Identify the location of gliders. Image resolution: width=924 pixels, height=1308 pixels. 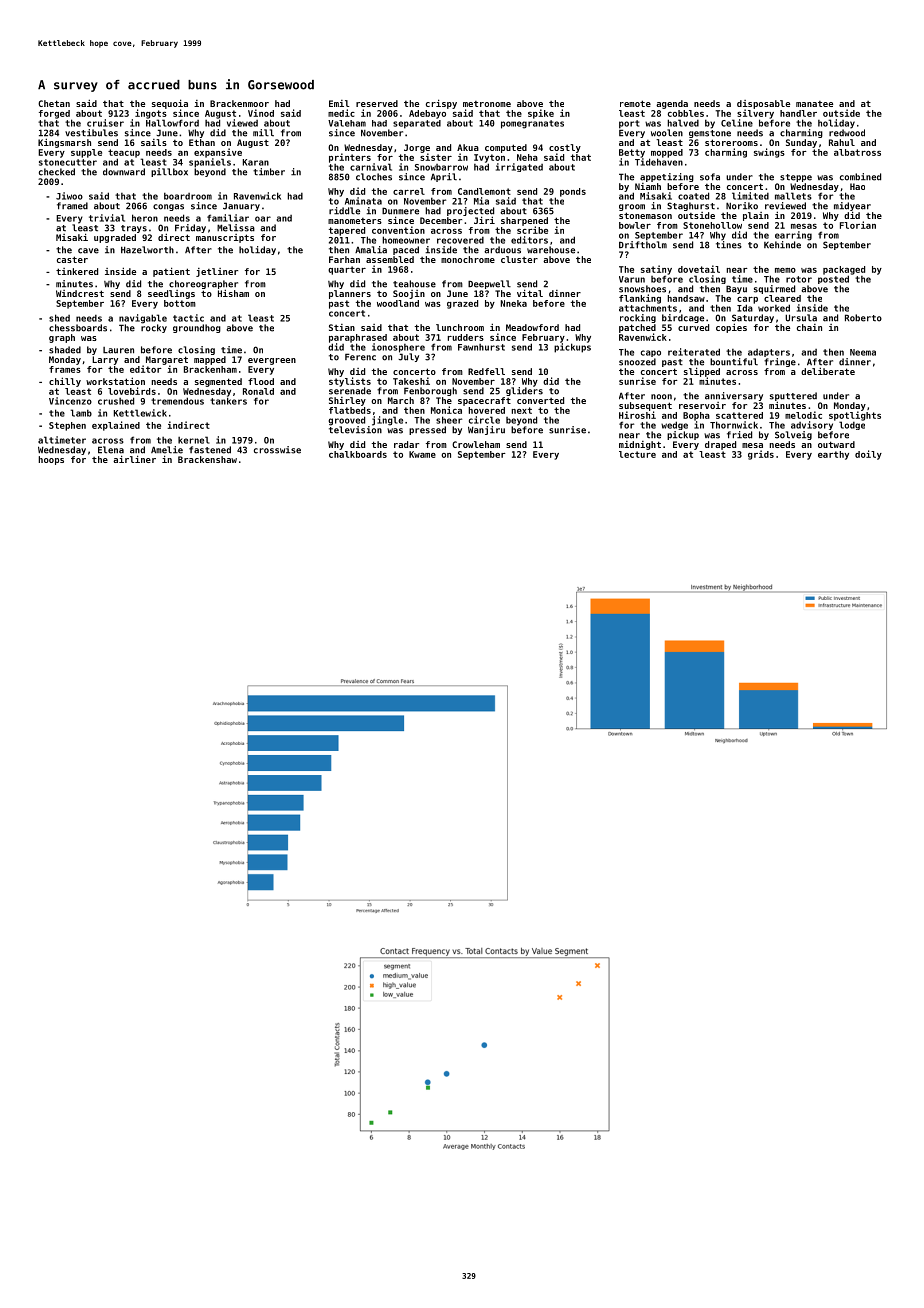
(524, 391).
